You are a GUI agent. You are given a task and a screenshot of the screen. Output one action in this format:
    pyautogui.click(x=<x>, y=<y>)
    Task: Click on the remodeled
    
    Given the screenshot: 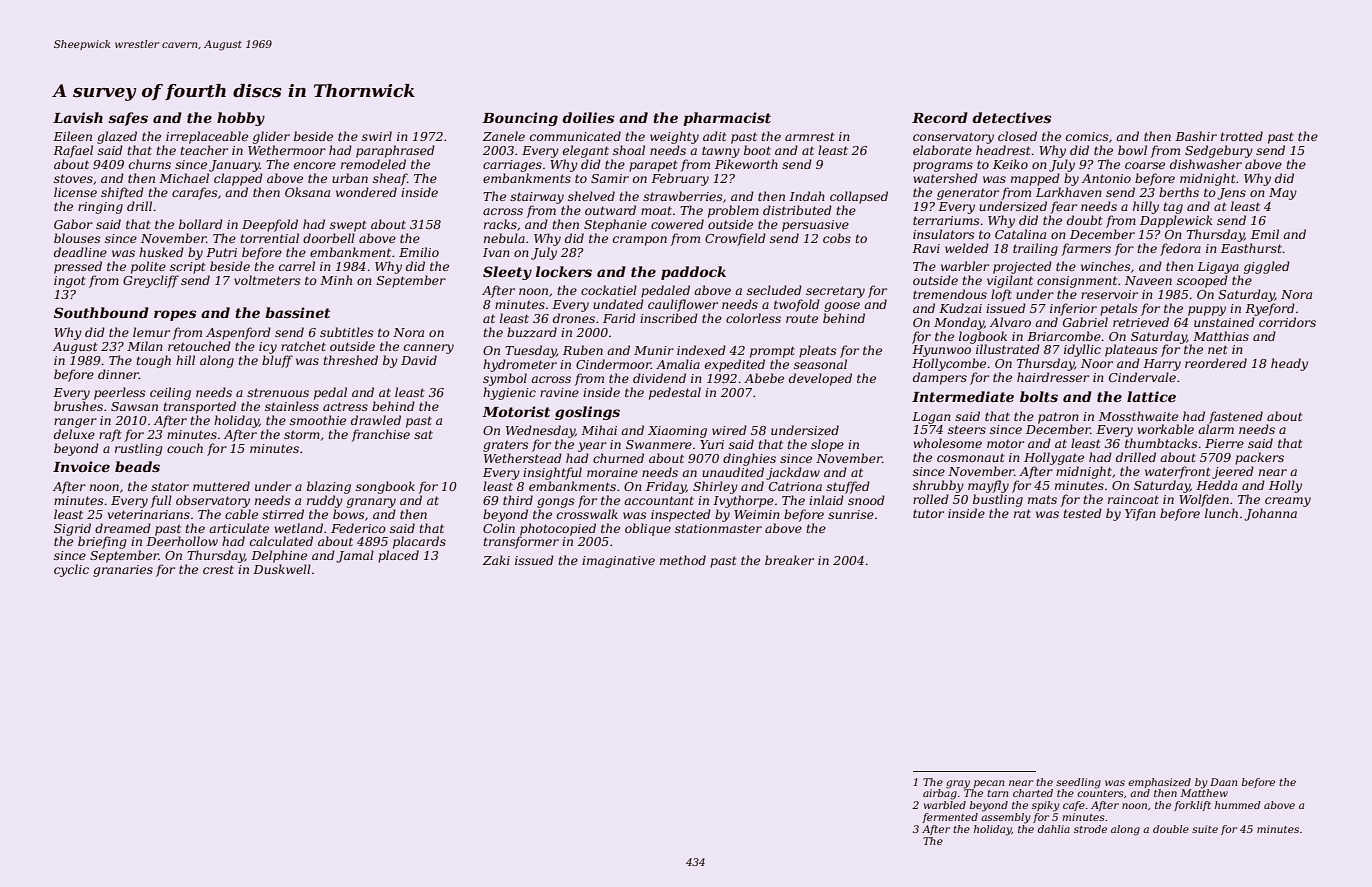 What is the action you would take?
    pyautogui.click(x=373, y=164)
